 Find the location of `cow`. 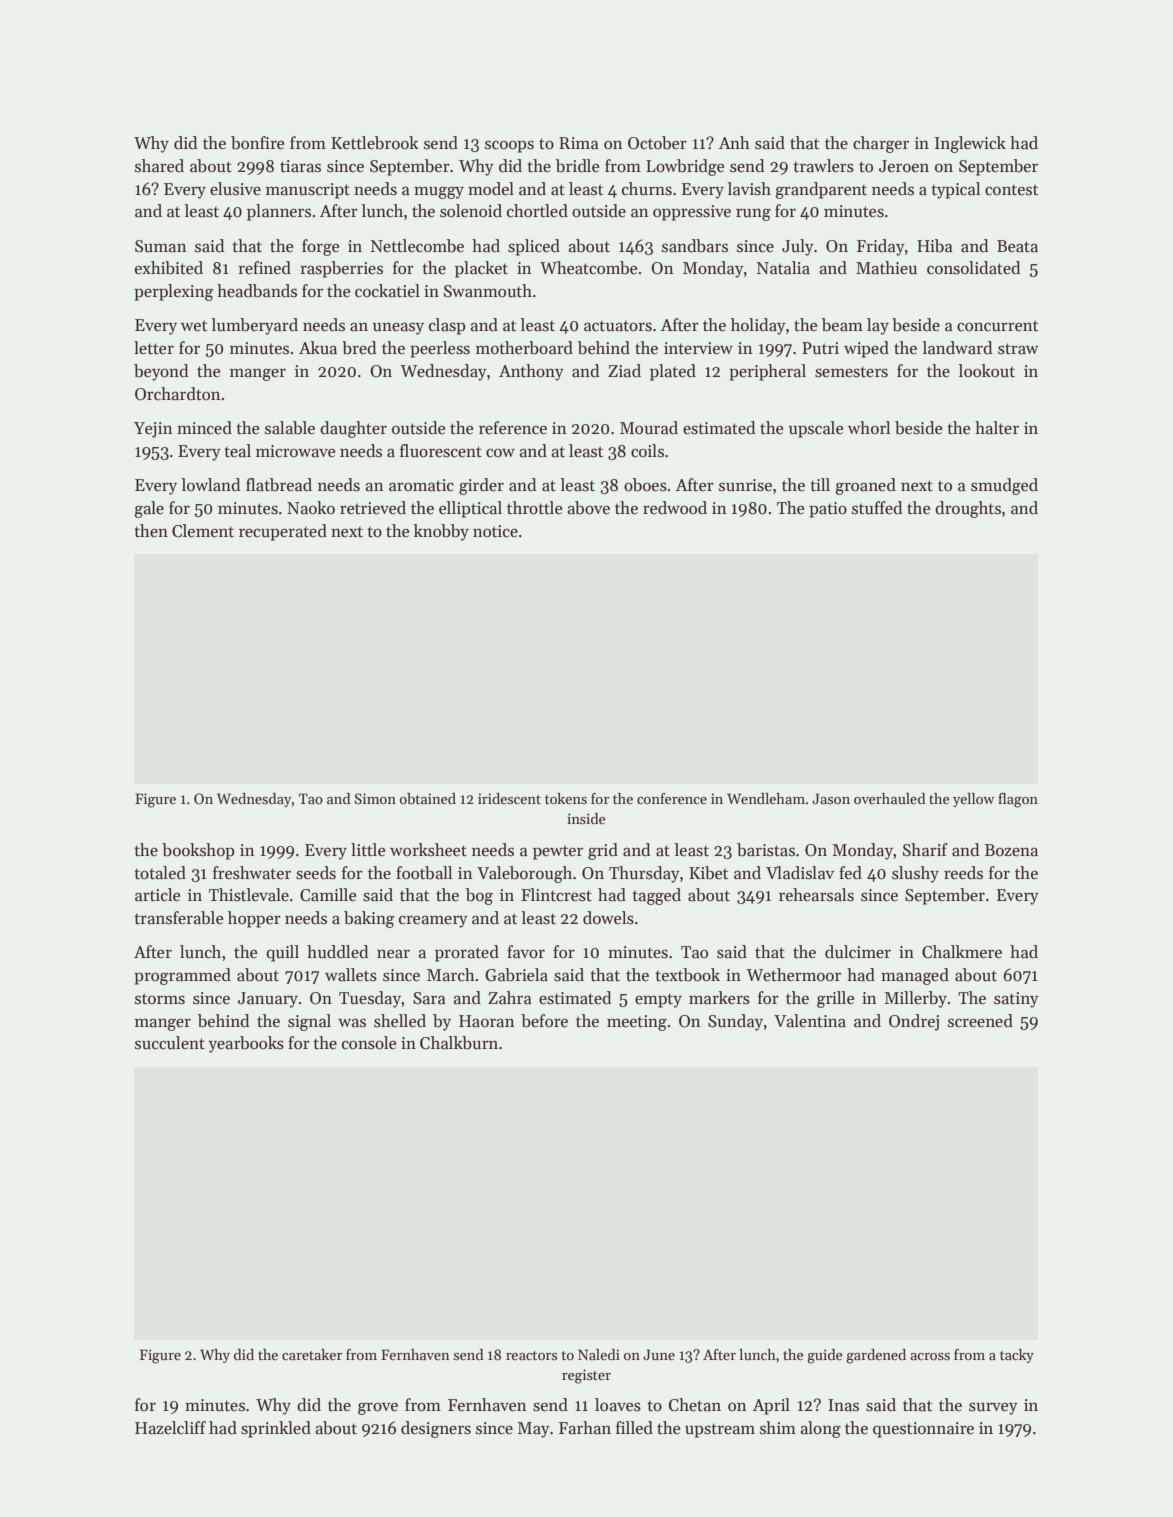

cow is located at coordinates (500, 453).
